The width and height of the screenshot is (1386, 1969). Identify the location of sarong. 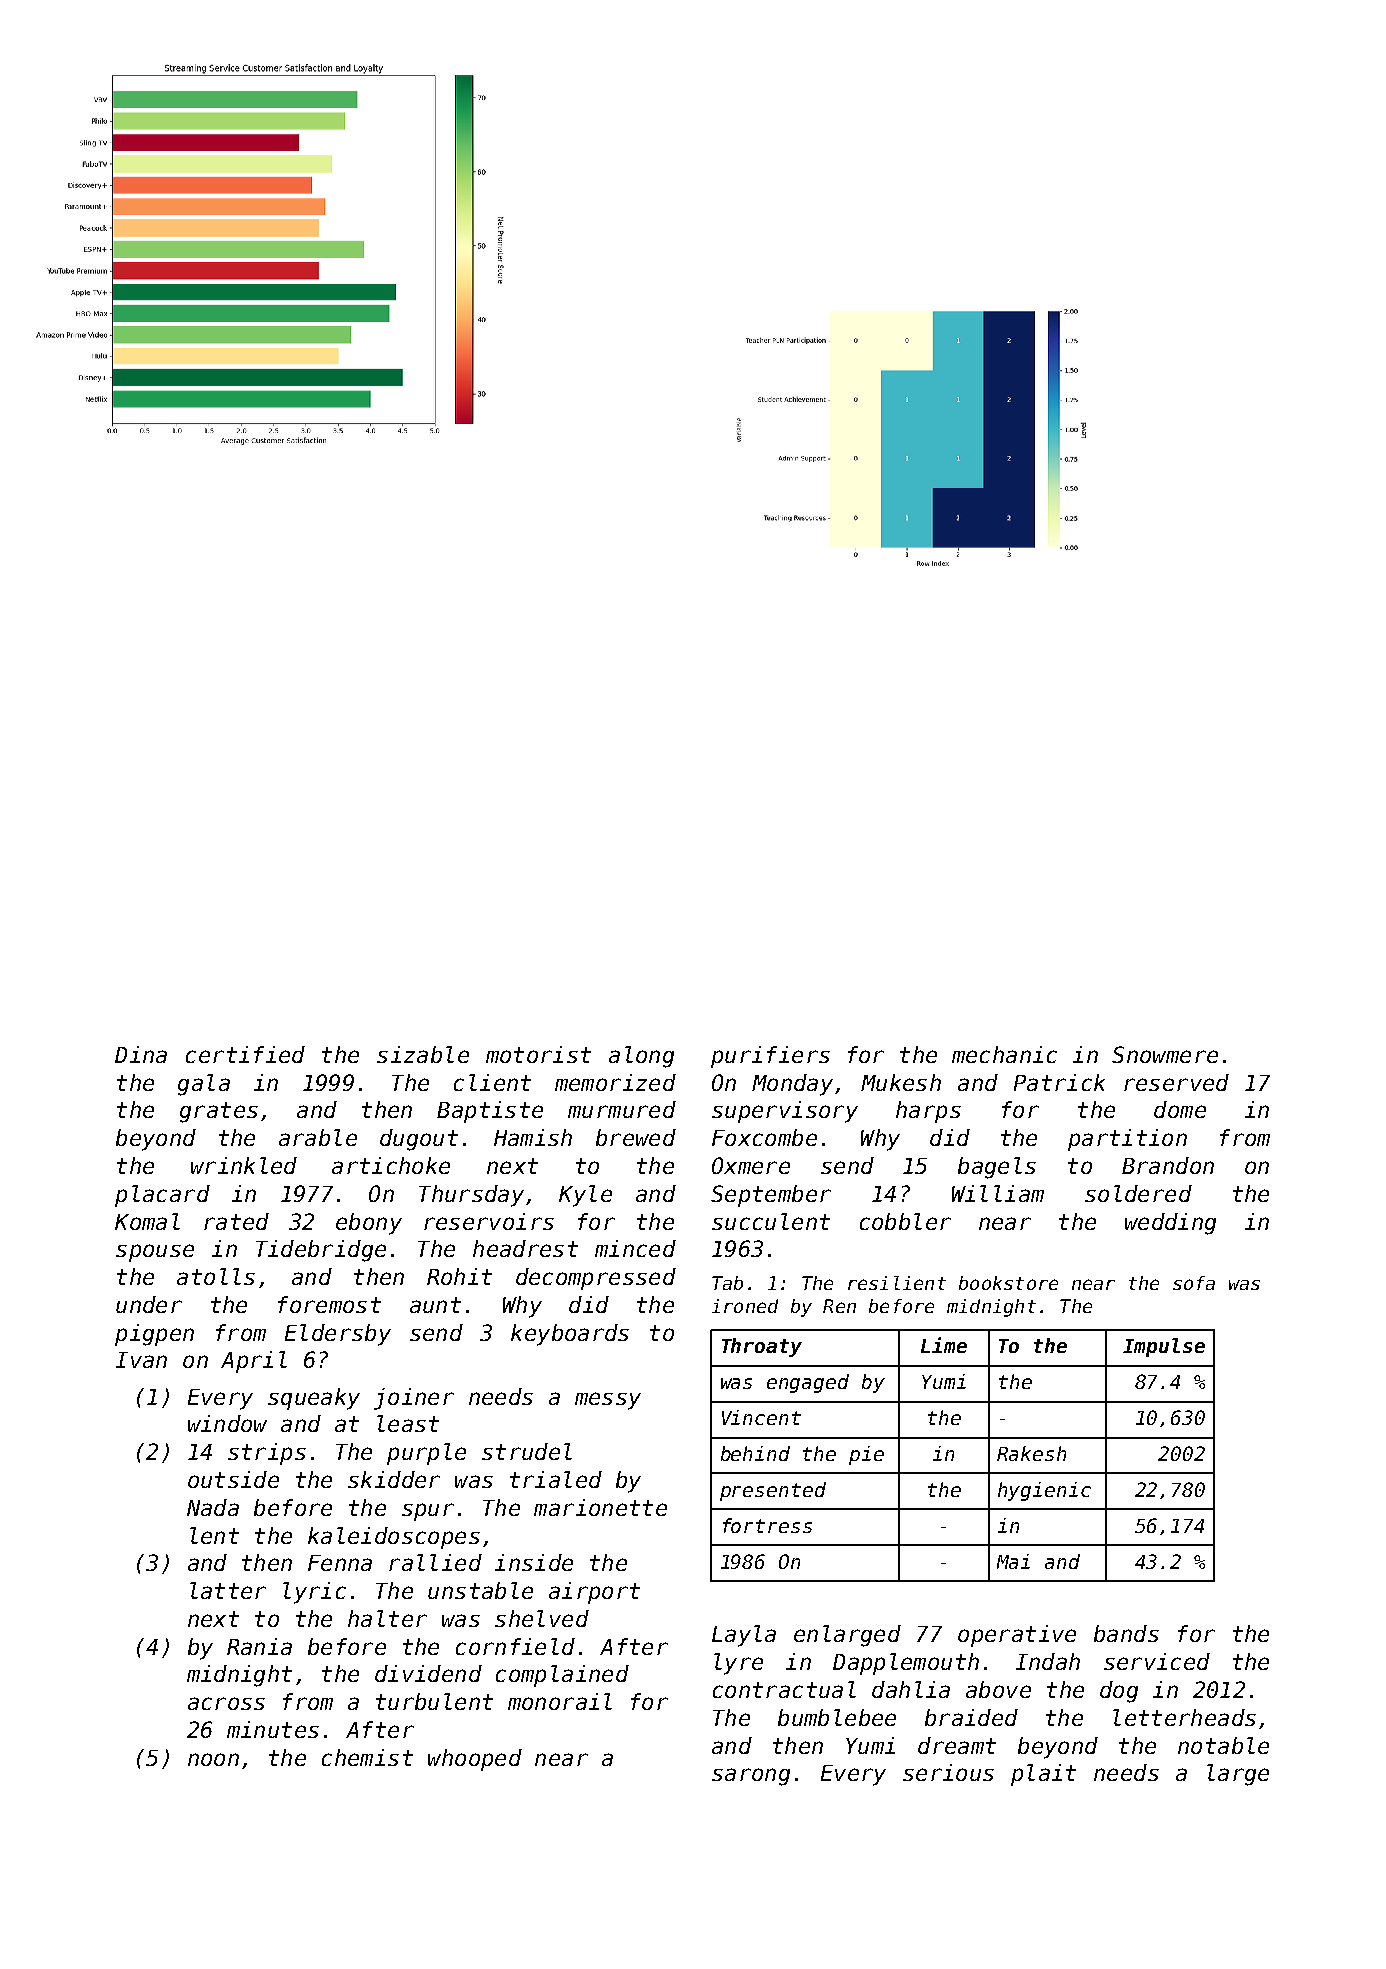
(751, 1777).
